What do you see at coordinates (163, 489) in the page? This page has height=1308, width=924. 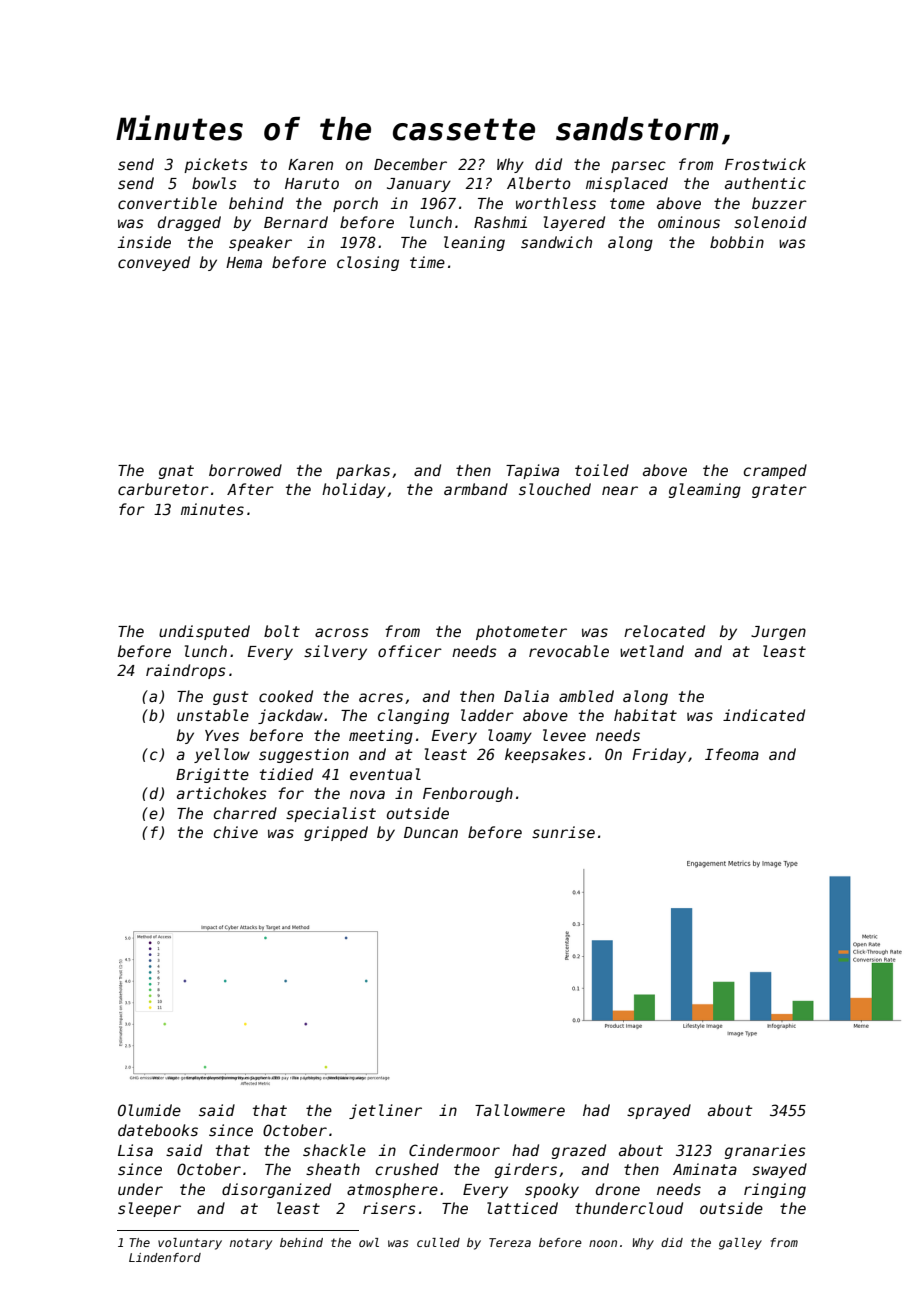 I see `carburetor` at bounding box center [163, 489].
